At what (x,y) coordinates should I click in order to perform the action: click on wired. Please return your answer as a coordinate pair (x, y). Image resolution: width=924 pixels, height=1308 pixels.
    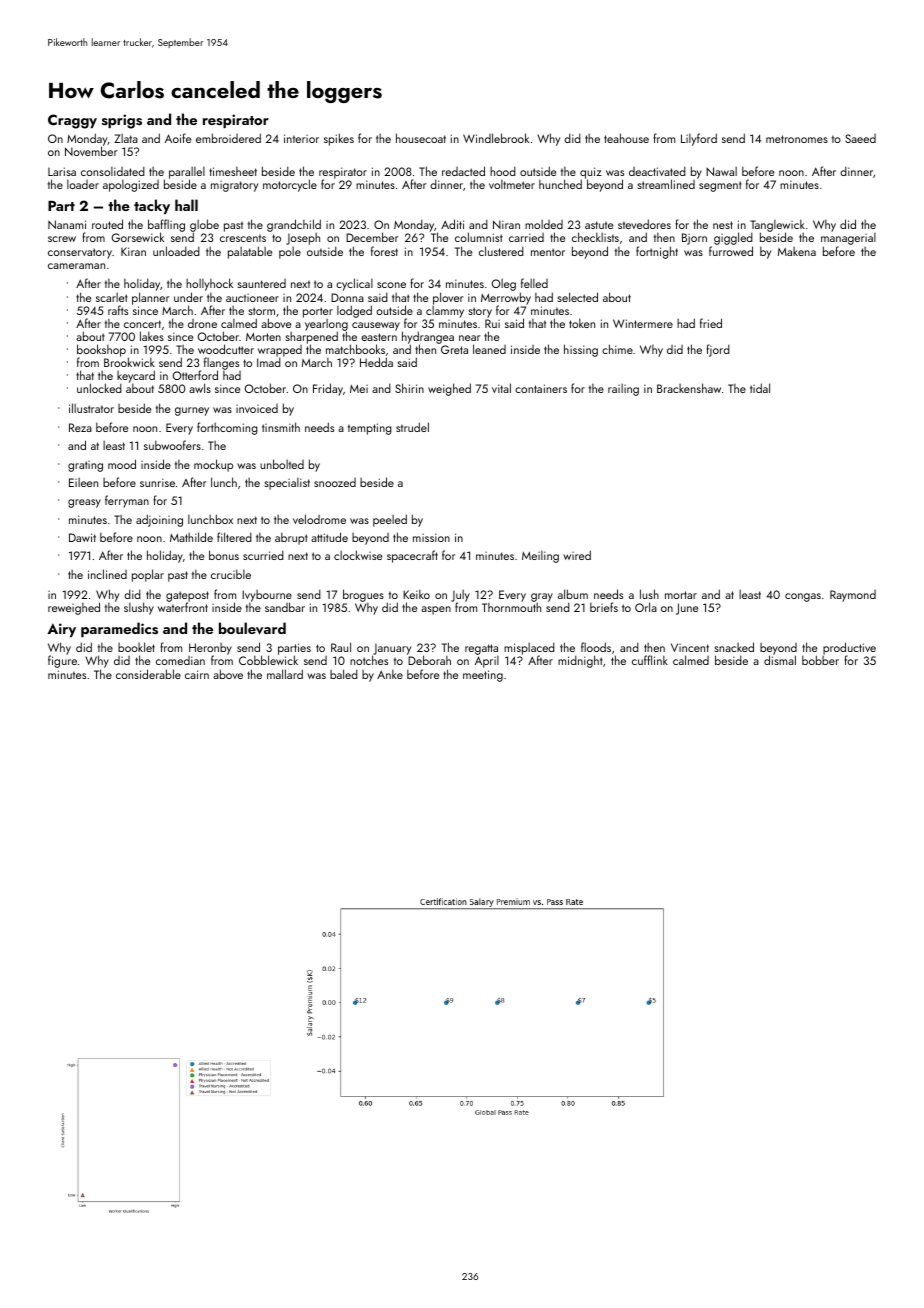
    Looking at the image, I should click on (577, 555).
